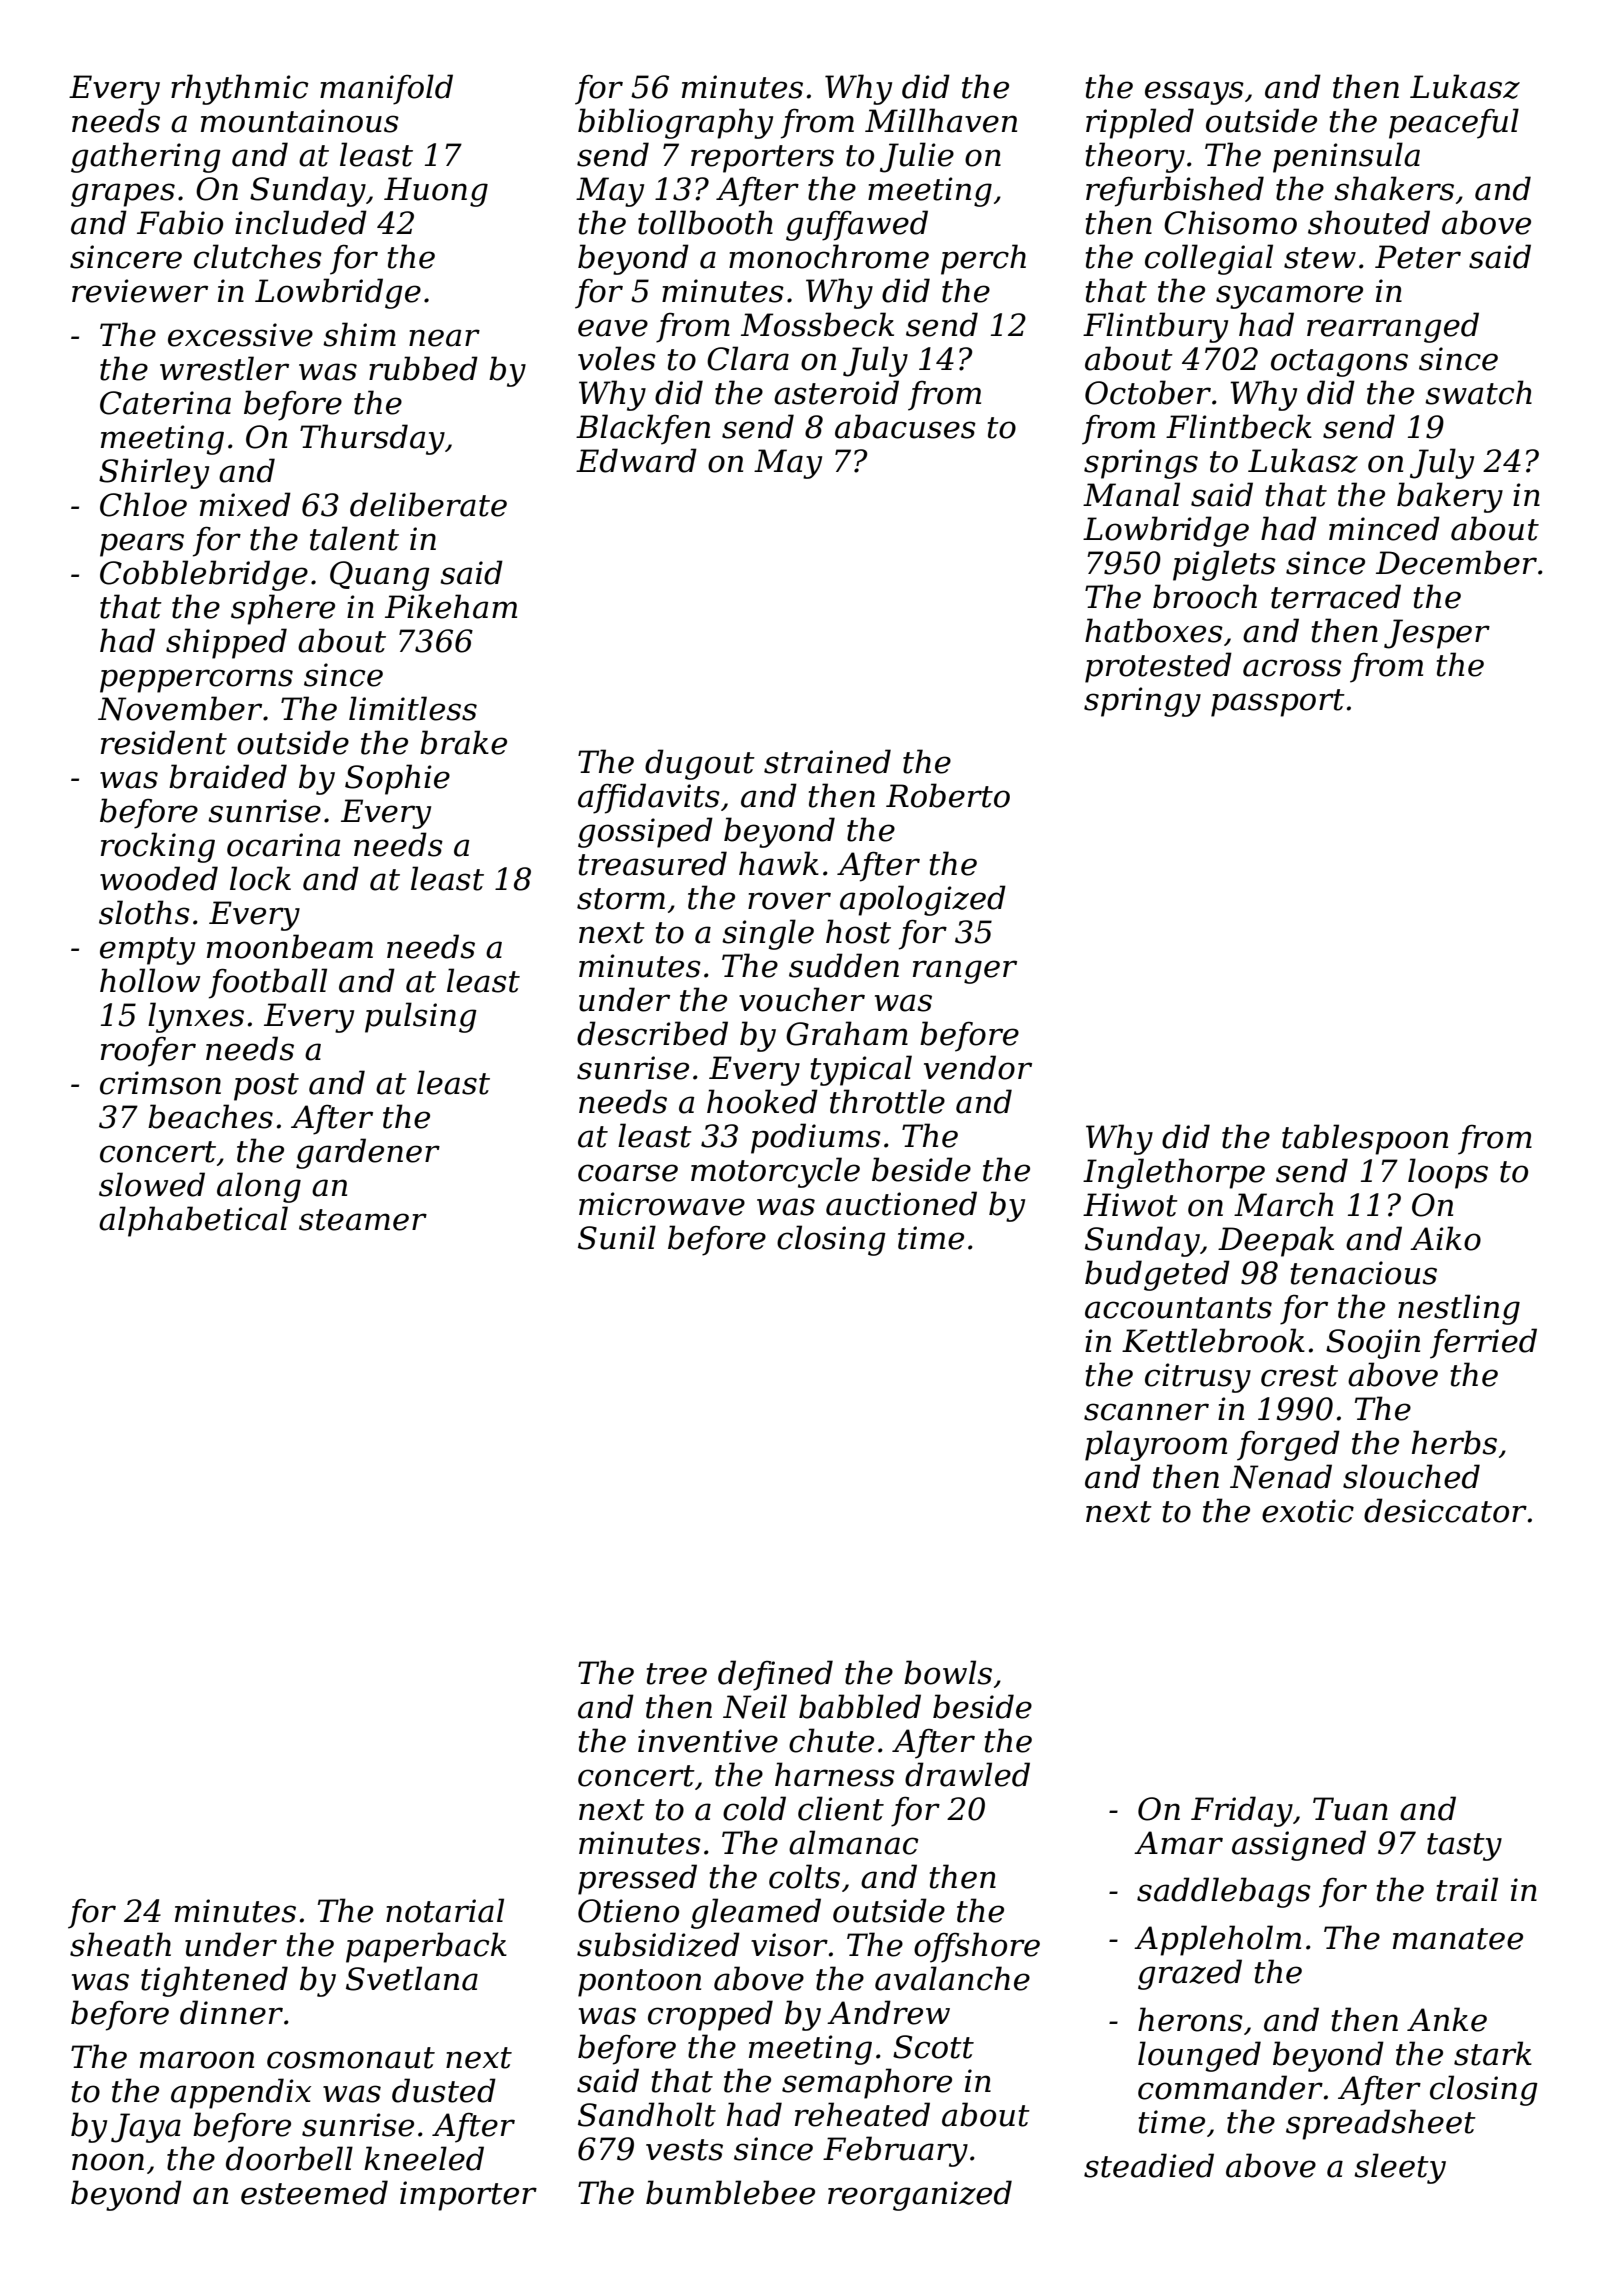 The image size is (1620, 2292). I want to click on peaceful, so click(1454, 123).
